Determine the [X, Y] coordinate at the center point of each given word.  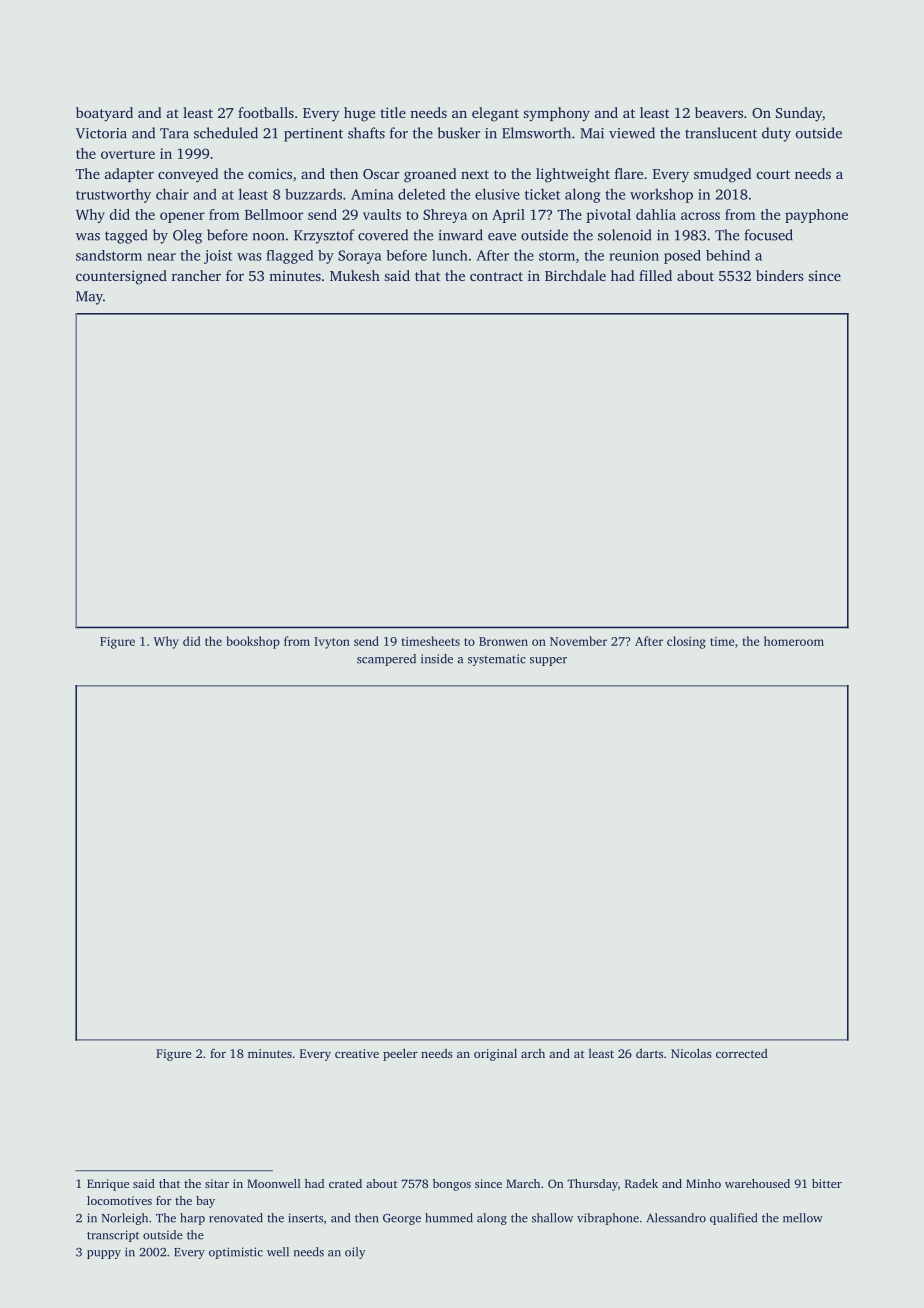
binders [780, 275]
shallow [552, 1218]
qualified [733, 1219]
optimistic [236, 1253]
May [89, 298]
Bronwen [503, 641]
